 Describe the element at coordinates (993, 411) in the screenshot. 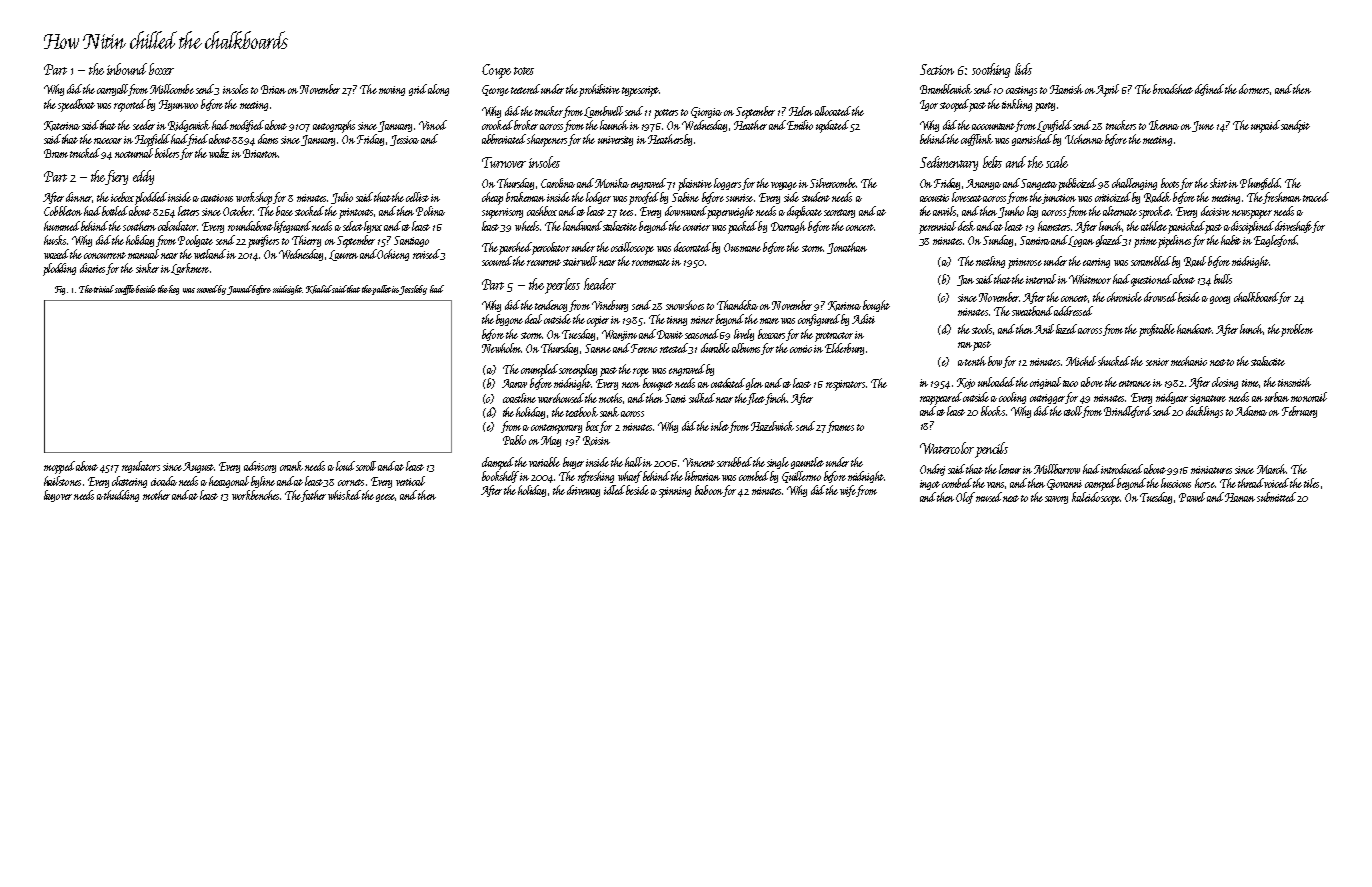

I see `blocks` at that location.
